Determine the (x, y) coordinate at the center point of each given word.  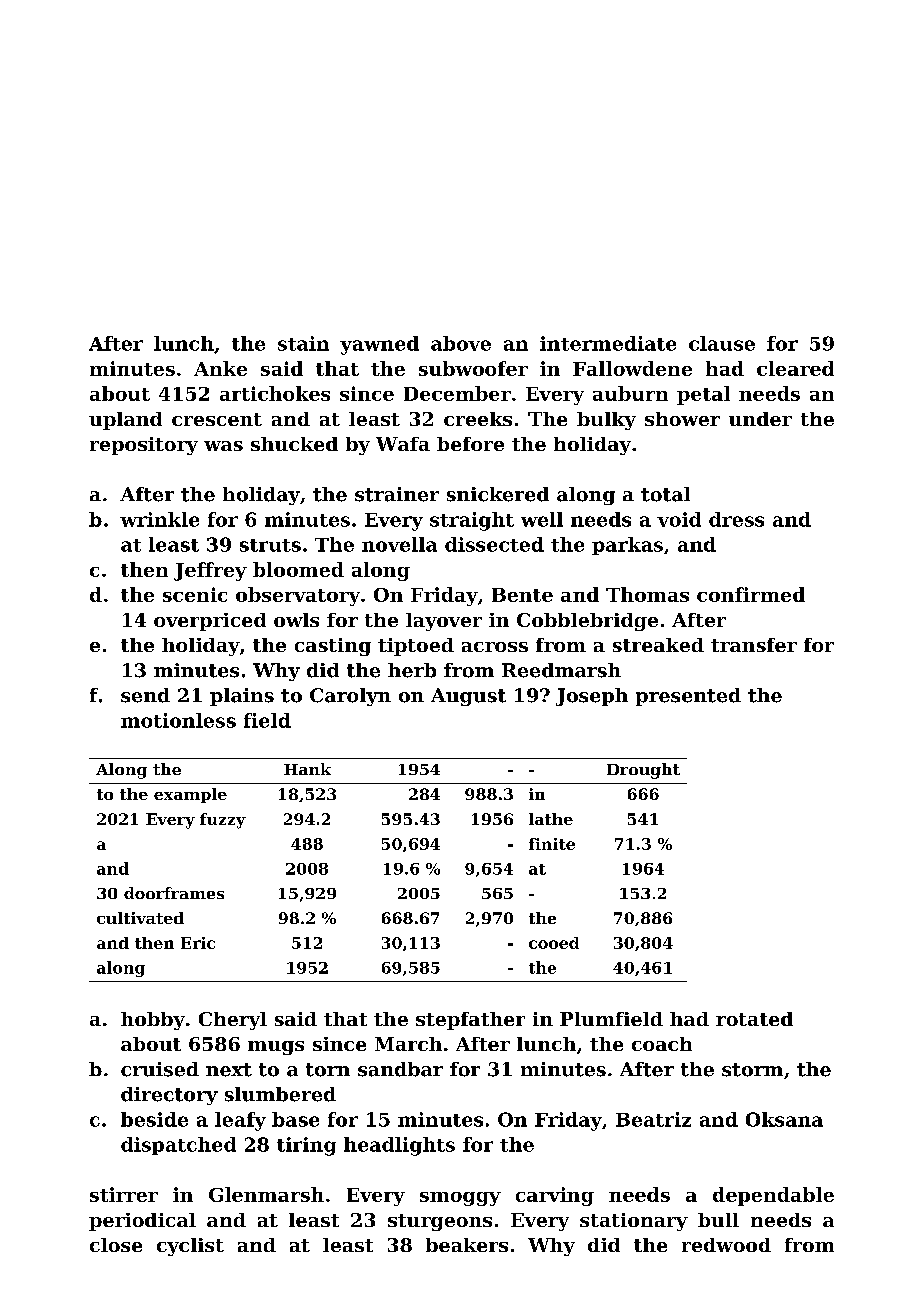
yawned (379, 345)
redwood (726, 1245)
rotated (754, 1019)
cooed (554, 943)
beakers (467, 1245)
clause (722, 343)
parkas (627, 546)
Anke (220, 368)
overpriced (210, 622)
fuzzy (223, 821)
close (116, 1245)
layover (444, 622)
